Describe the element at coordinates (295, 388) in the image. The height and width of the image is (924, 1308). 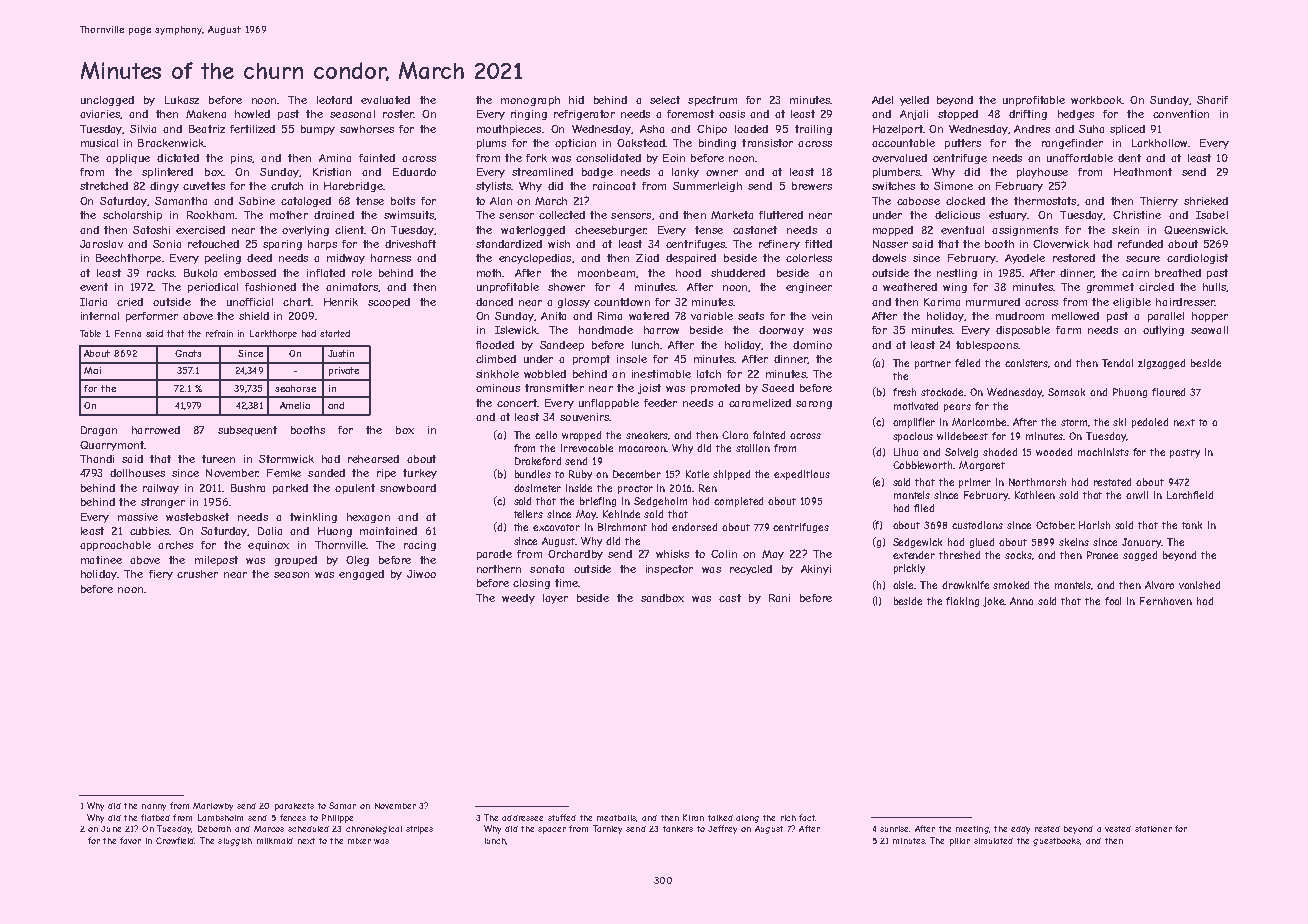
I see `seahorse` at that location.
